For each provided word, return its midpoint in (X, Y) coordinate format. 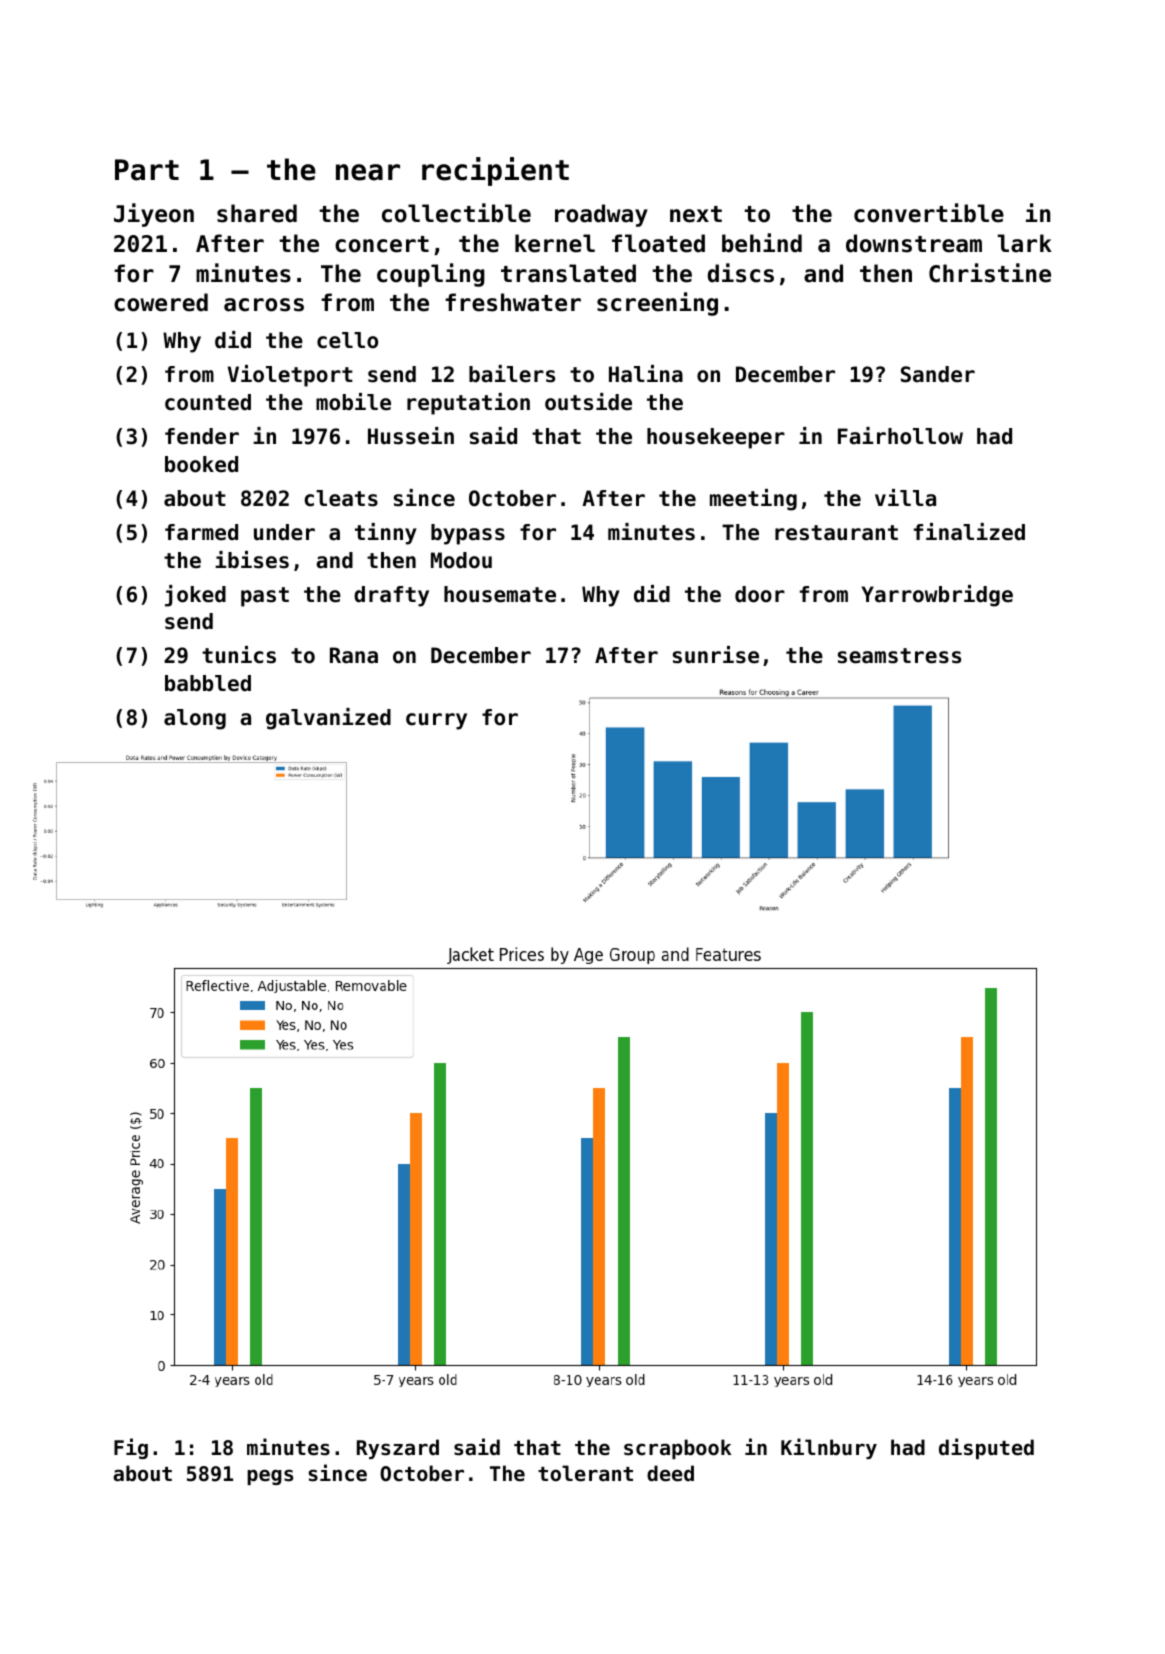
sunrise (716, 655)
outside (588, 402)
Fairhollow (900, 436)
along (195, 719)
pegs (270, 1477)
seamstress (899, 656)
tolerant (585, 1473)
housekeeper (716, 438)
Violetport (290, 376)
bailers (512, 374)
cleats (341, 498)
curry (436, 721)
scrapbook (677, 1449)
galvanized (328, 719)
